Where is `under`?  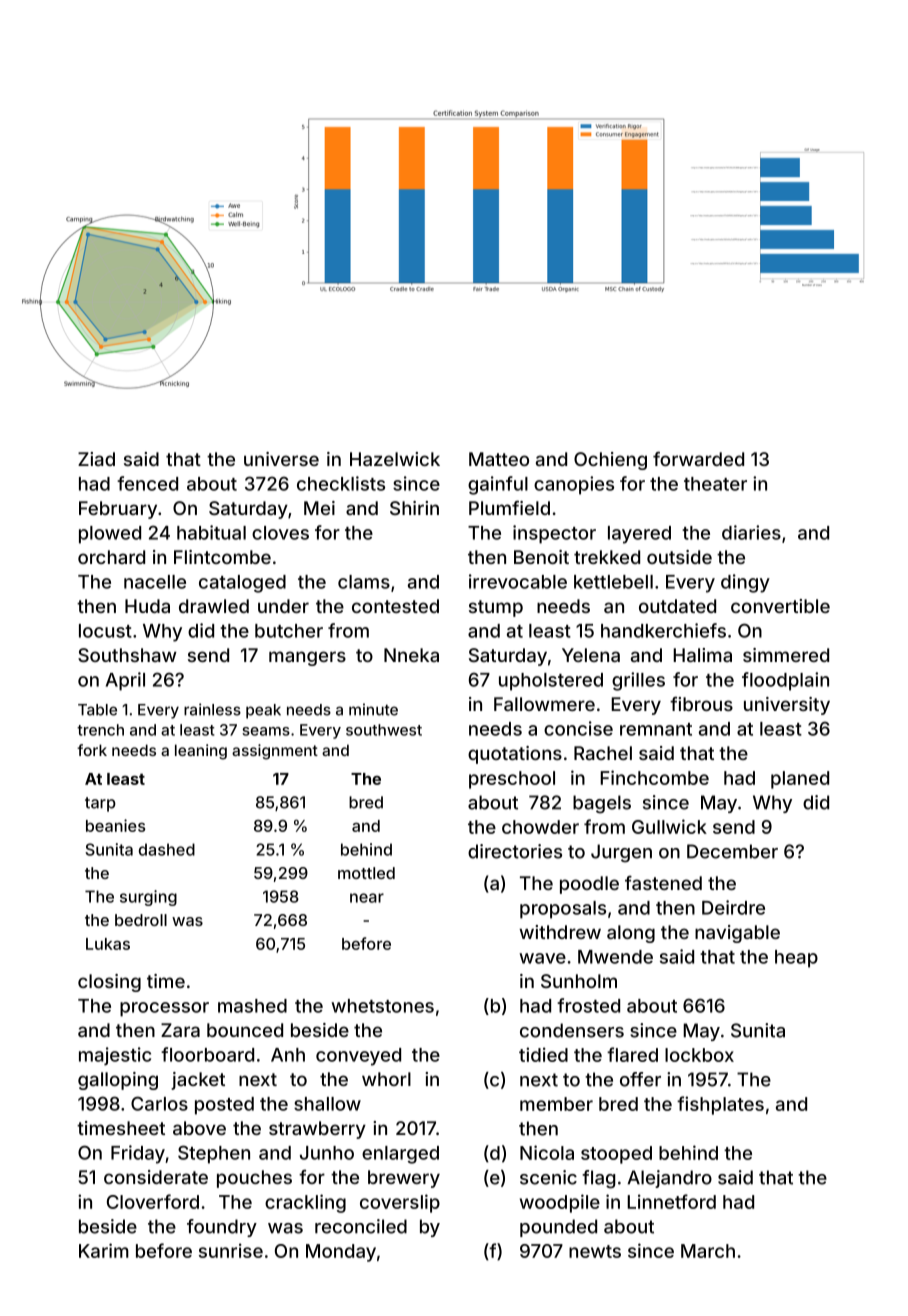
under is located at coordinates (283, 606).
